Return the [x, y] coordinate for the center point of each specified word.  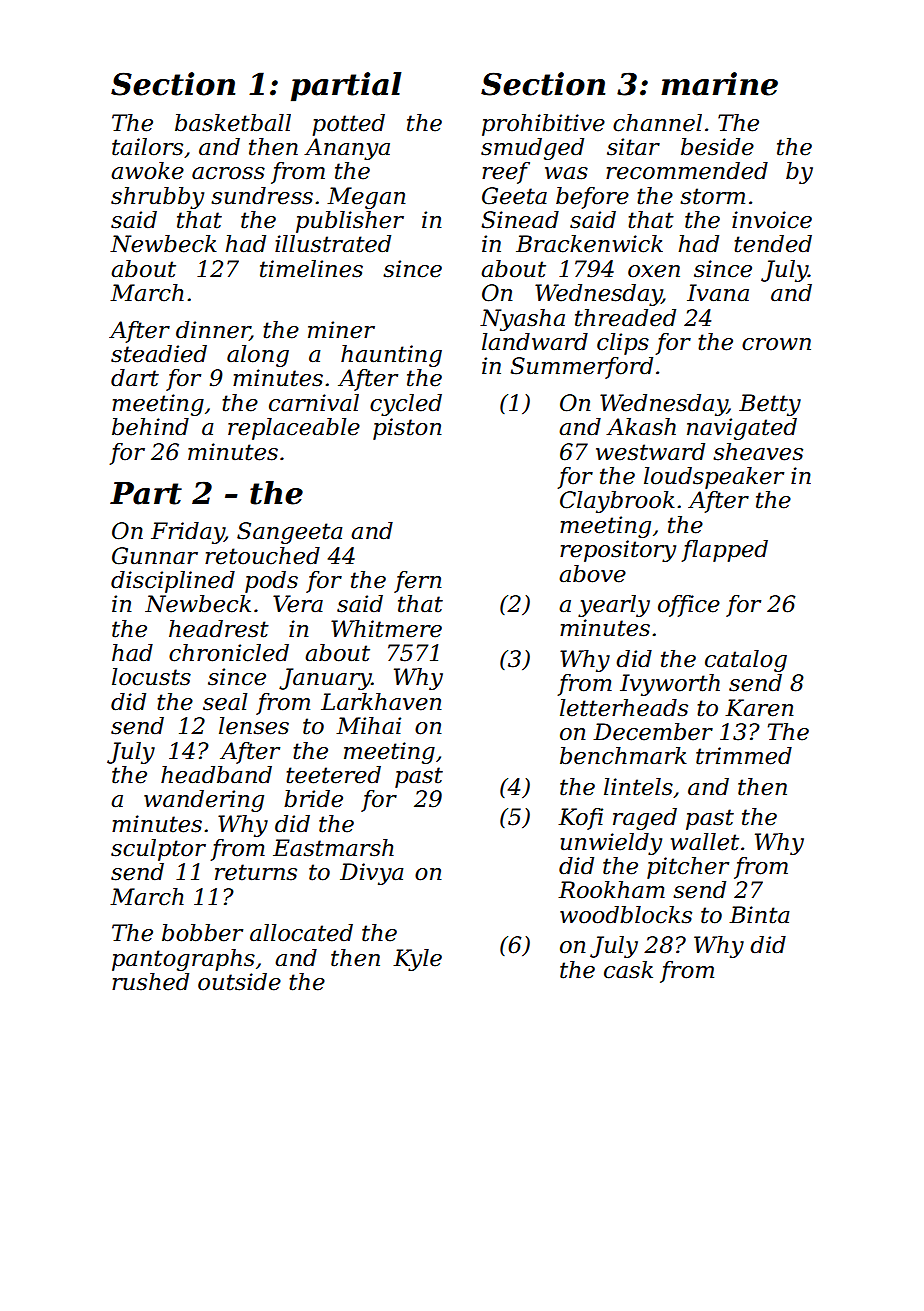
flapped [724, 551]
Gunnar [155, 556]
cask [628, 970]
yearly [614, 606]
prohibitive [543, 125]
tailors [147, 147]
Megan [366, 198]
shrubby [157, 198]
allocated [301, 933]
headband [216, 775]
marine [719, 84]
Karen [759, 708]
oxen [654, 271]
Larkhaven [381, 702]
